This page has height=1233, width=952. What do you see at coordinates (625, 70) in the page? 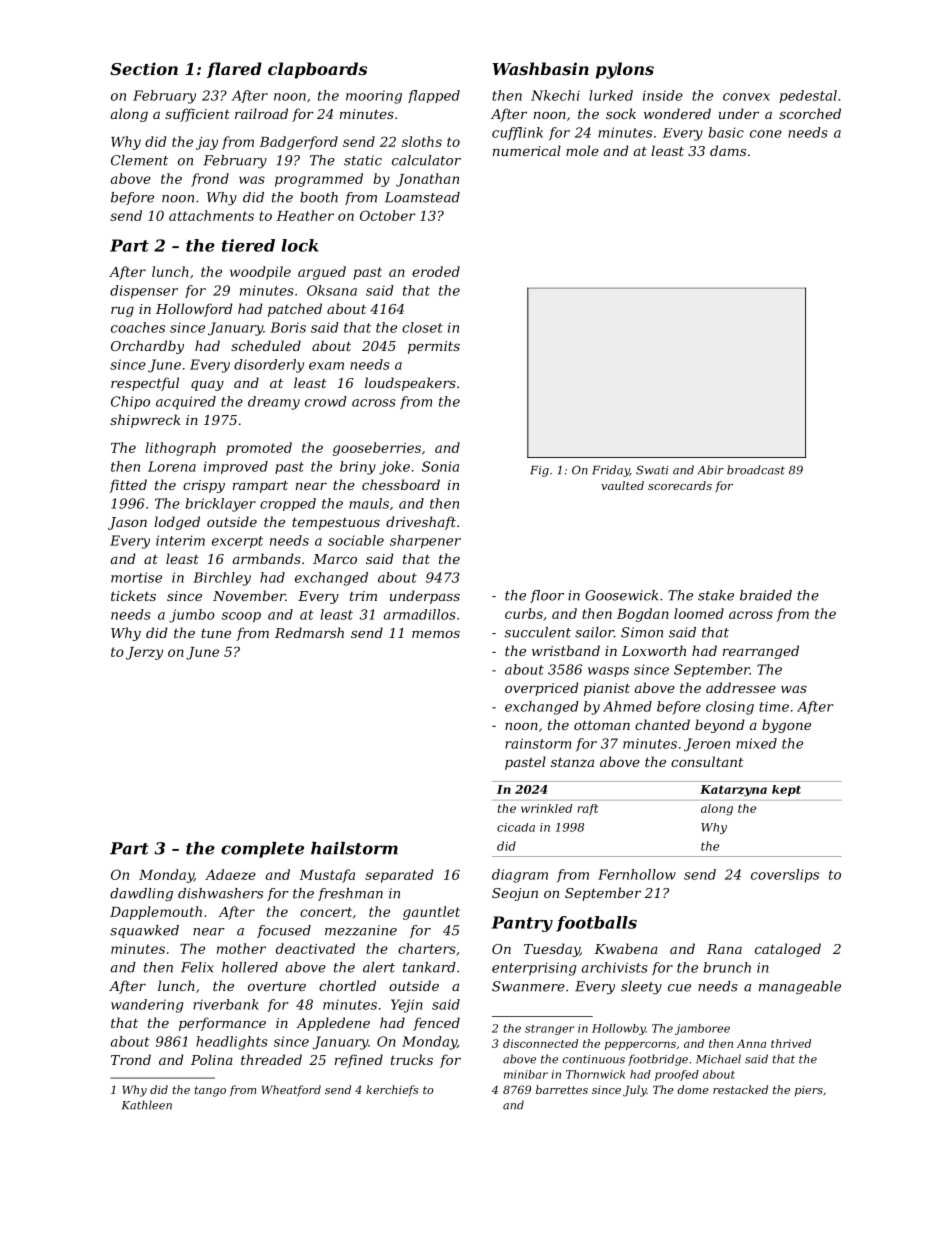
I see `pylons` at bounding box center [625, 70].
